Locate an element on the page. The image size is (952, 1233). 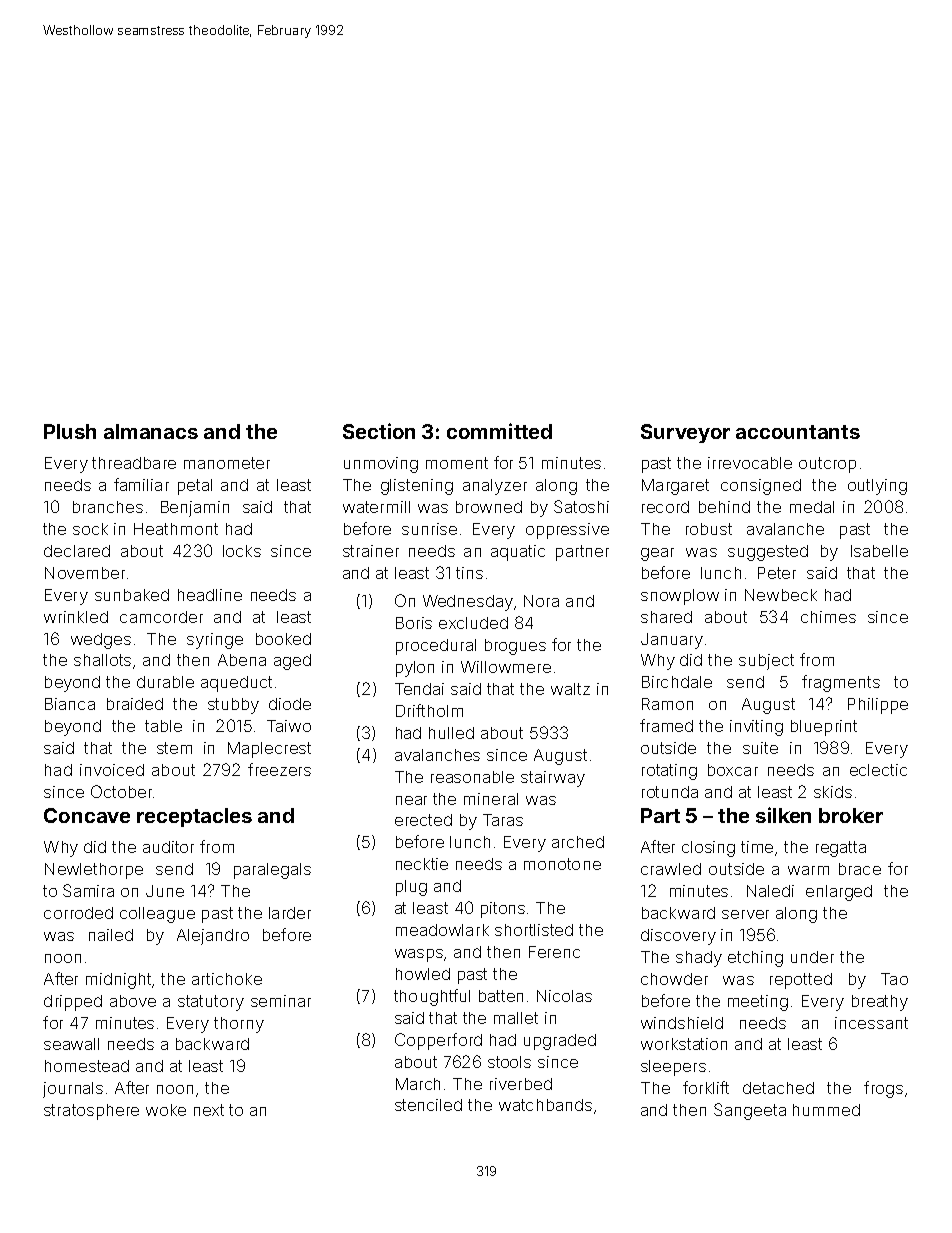
reasonable is located at coordinates (472, 777).
